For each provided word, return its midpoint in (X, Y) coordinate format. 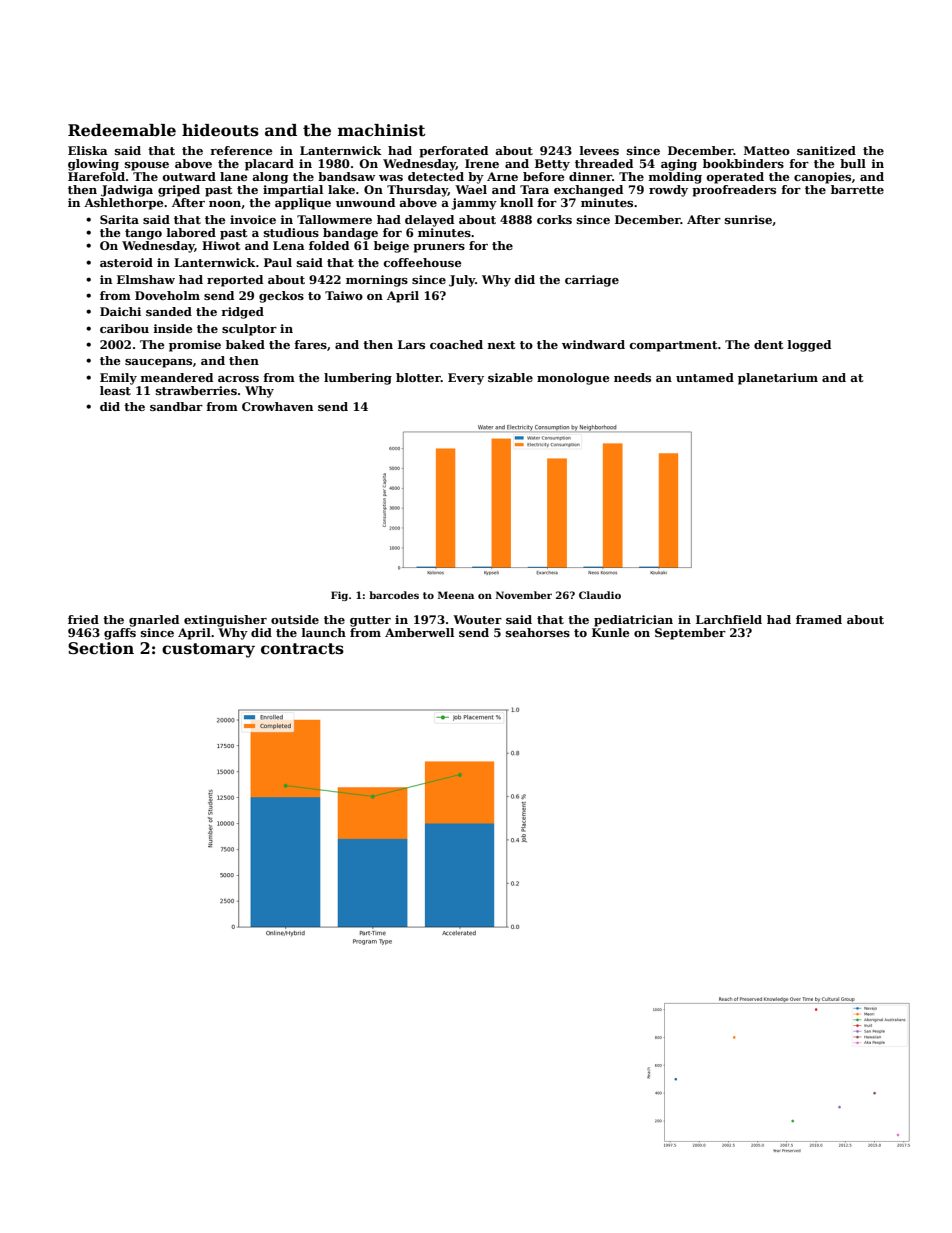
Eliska (88, 150)
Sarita (119, 219)
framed (819, 619)
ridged (242, 313)
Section (101, 648)
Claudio (600, 595)
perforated (453, 152)
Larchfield (729, 619)
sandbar (176, 406)
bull (853, 163)
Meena (456, 595)
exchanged (588, 191)
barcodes (394, 595)
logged (809, 346)
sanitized (826, 150)
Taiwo (344, 295)
